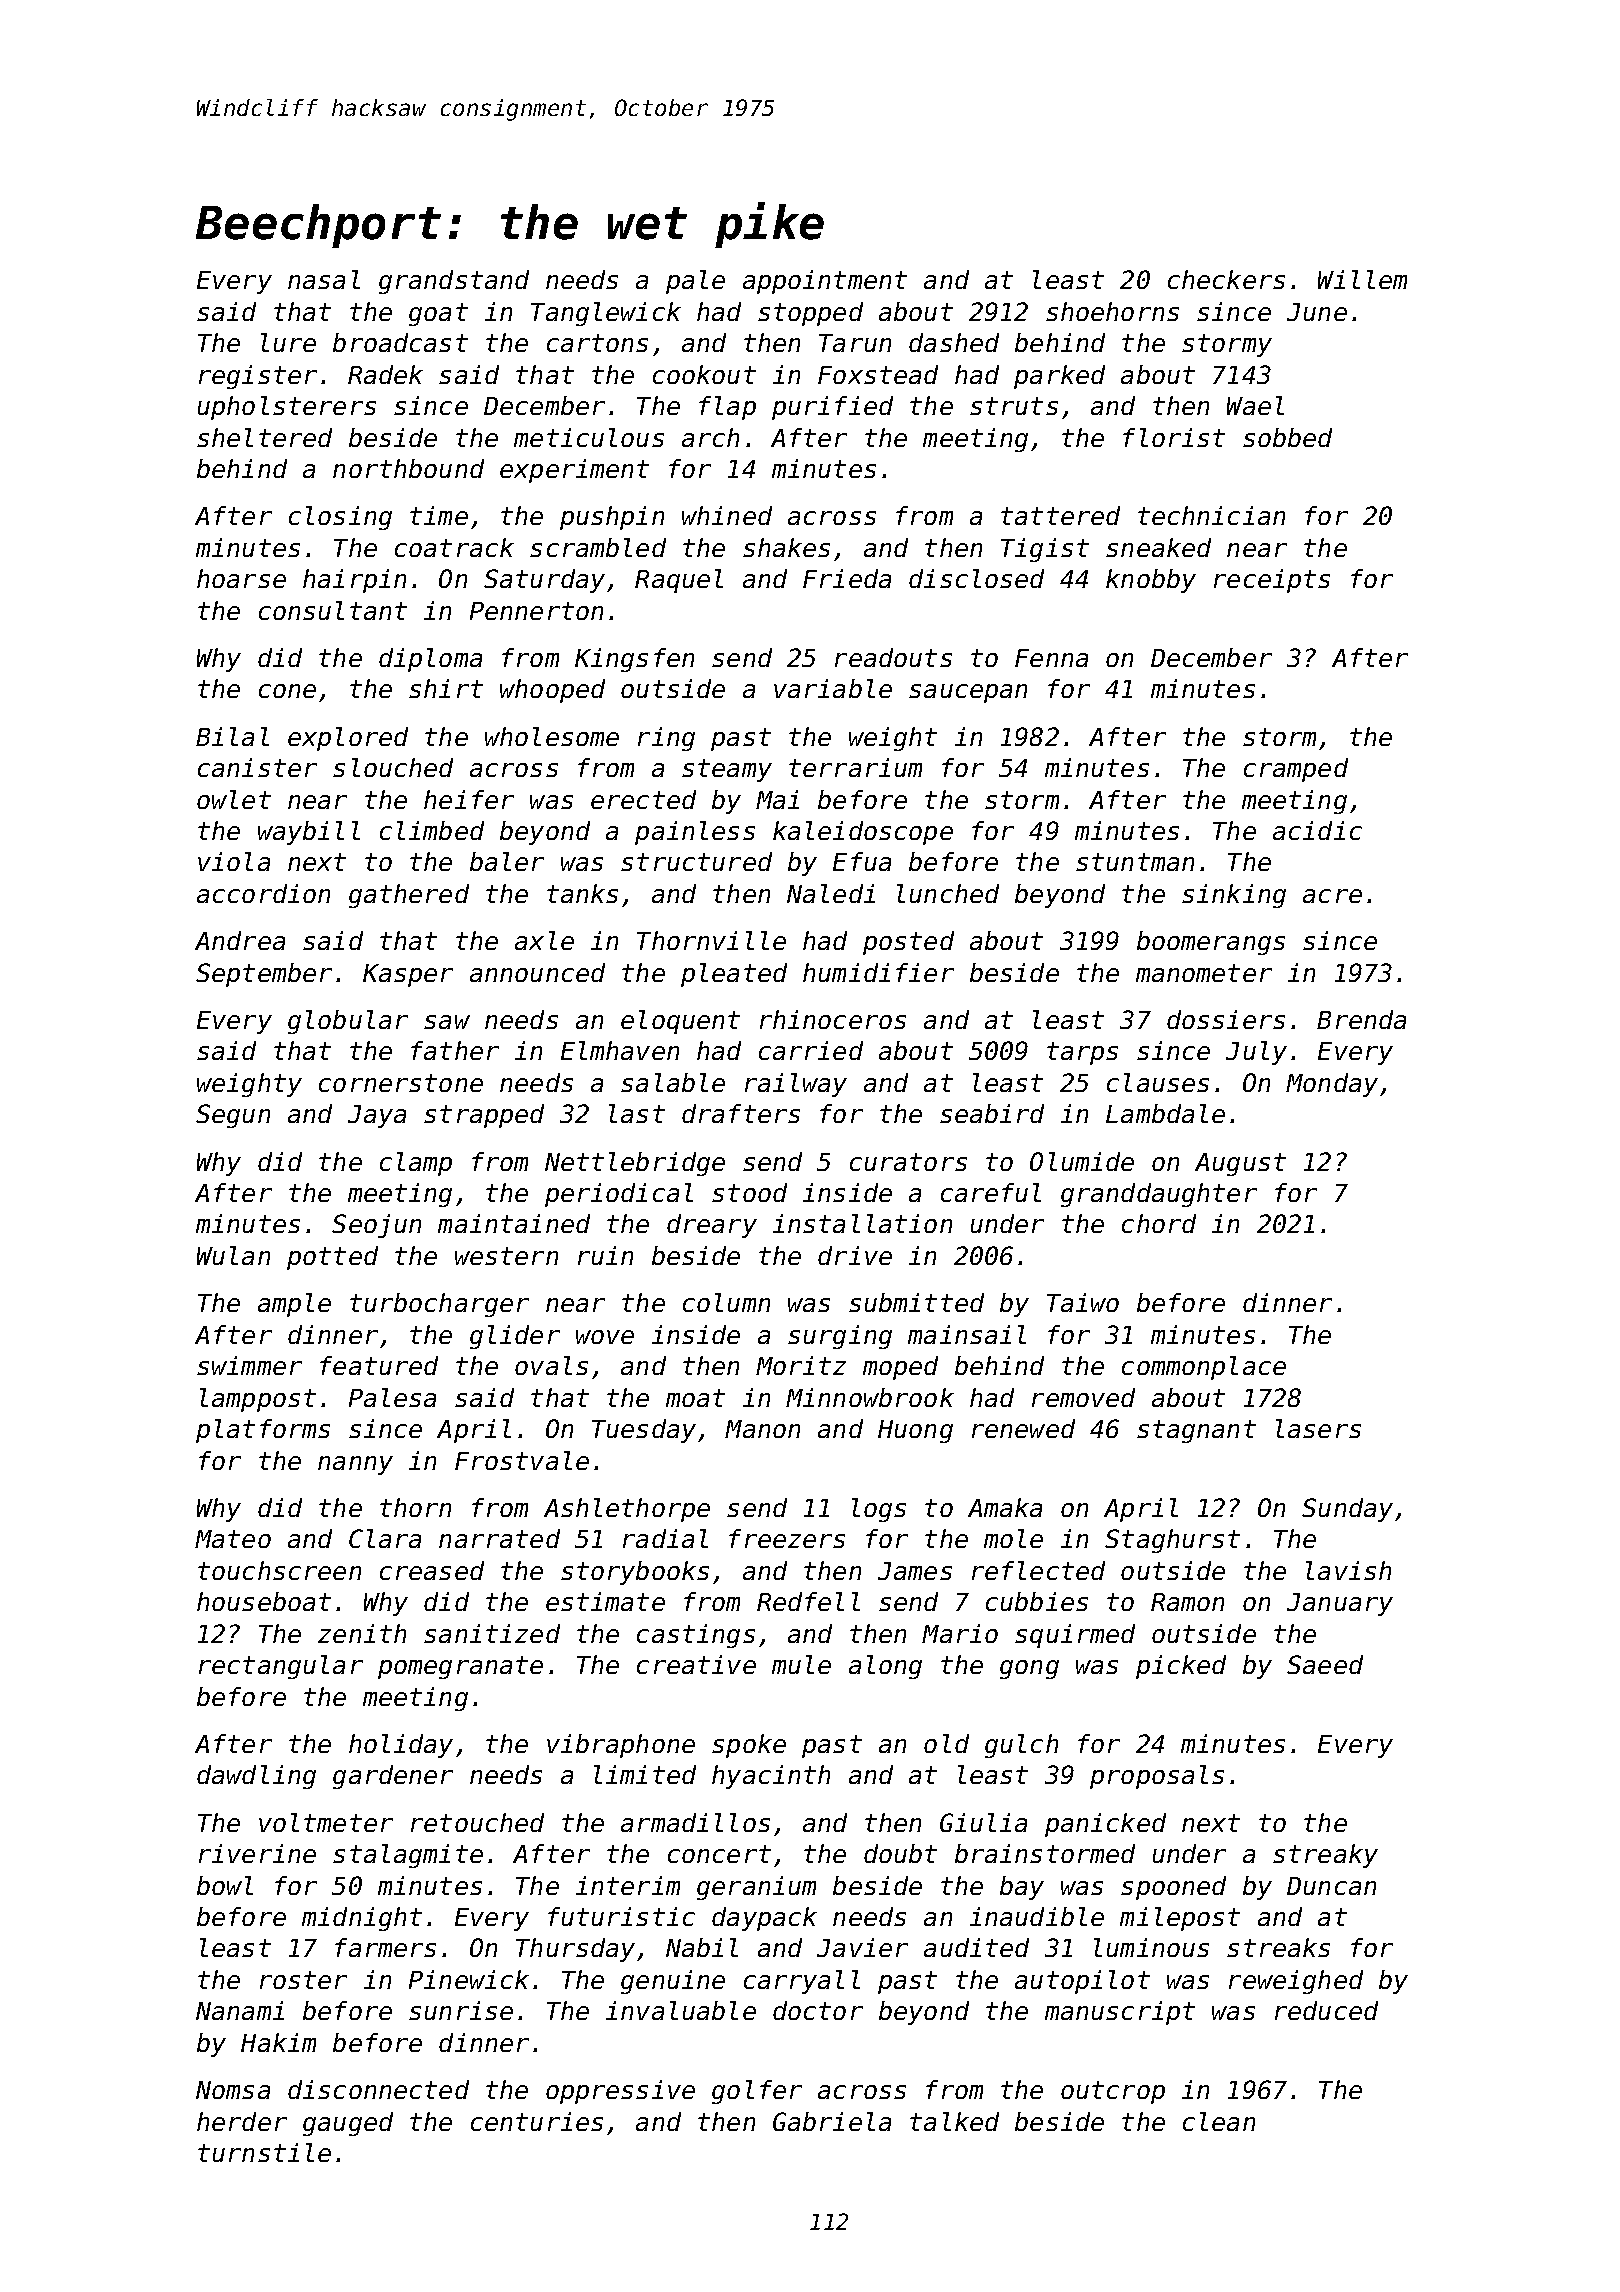 Image resolution: width=1620 pixels, height=2292 pixels. Describe the element at coordinates (537, 2121) in the document. I see `centuries` at that location.
